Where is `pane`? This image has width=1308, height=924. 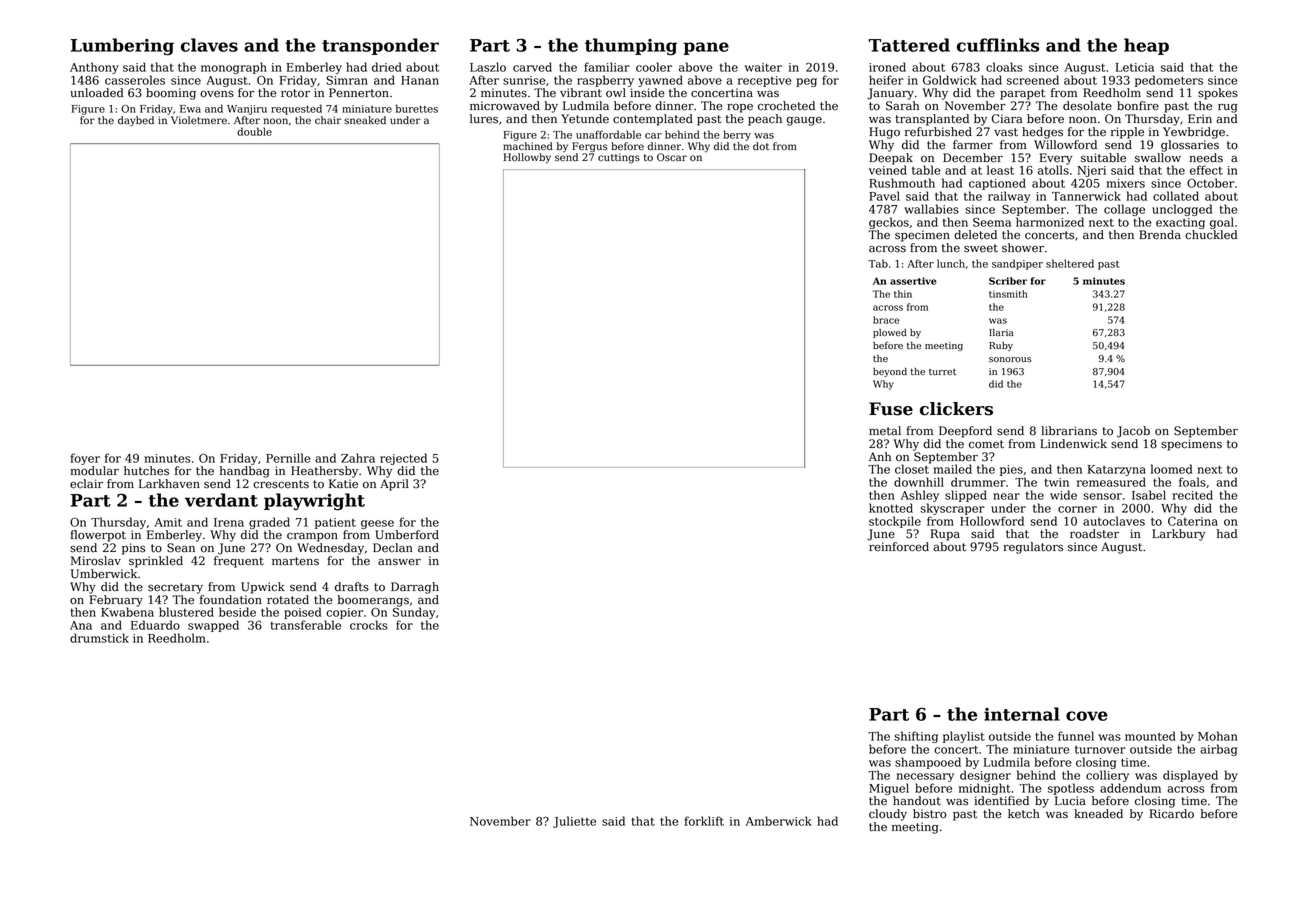
pane is located at coordinates (706, 48).
